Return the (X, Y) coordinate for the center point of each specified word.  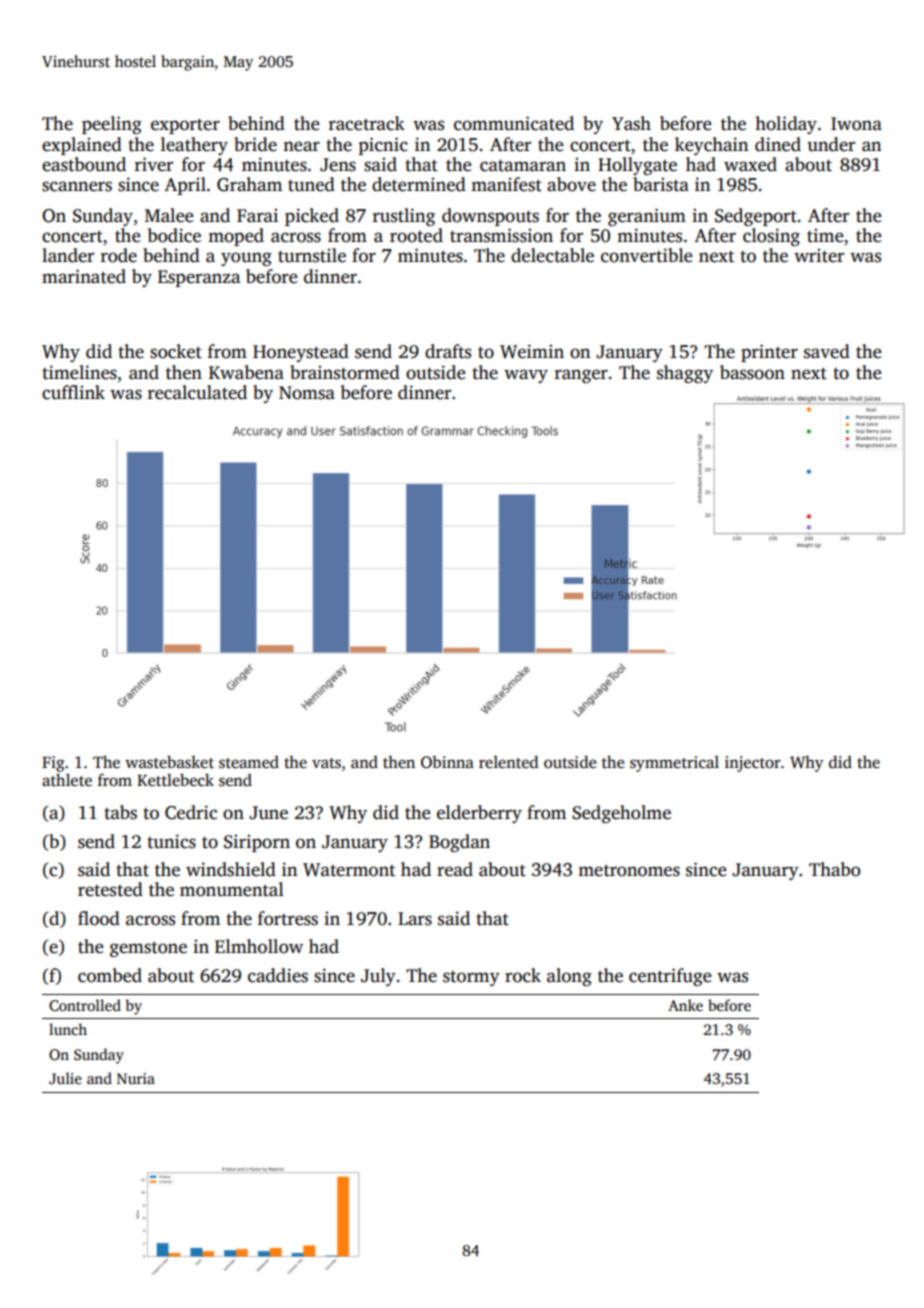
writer (819, 255)
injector (753, 764)
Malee (169, 215)
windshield (231, 869)
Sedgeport (756, 217)
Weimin (532, 351)
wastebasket (169, 762)
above (571, 184)
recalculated (197, 392)
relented (508, 762)
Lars (415, 919)
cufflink (73, 392)
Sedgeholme (621, 814)
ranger (581, 376)
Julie (65, 1078)
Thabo (834, 869)
